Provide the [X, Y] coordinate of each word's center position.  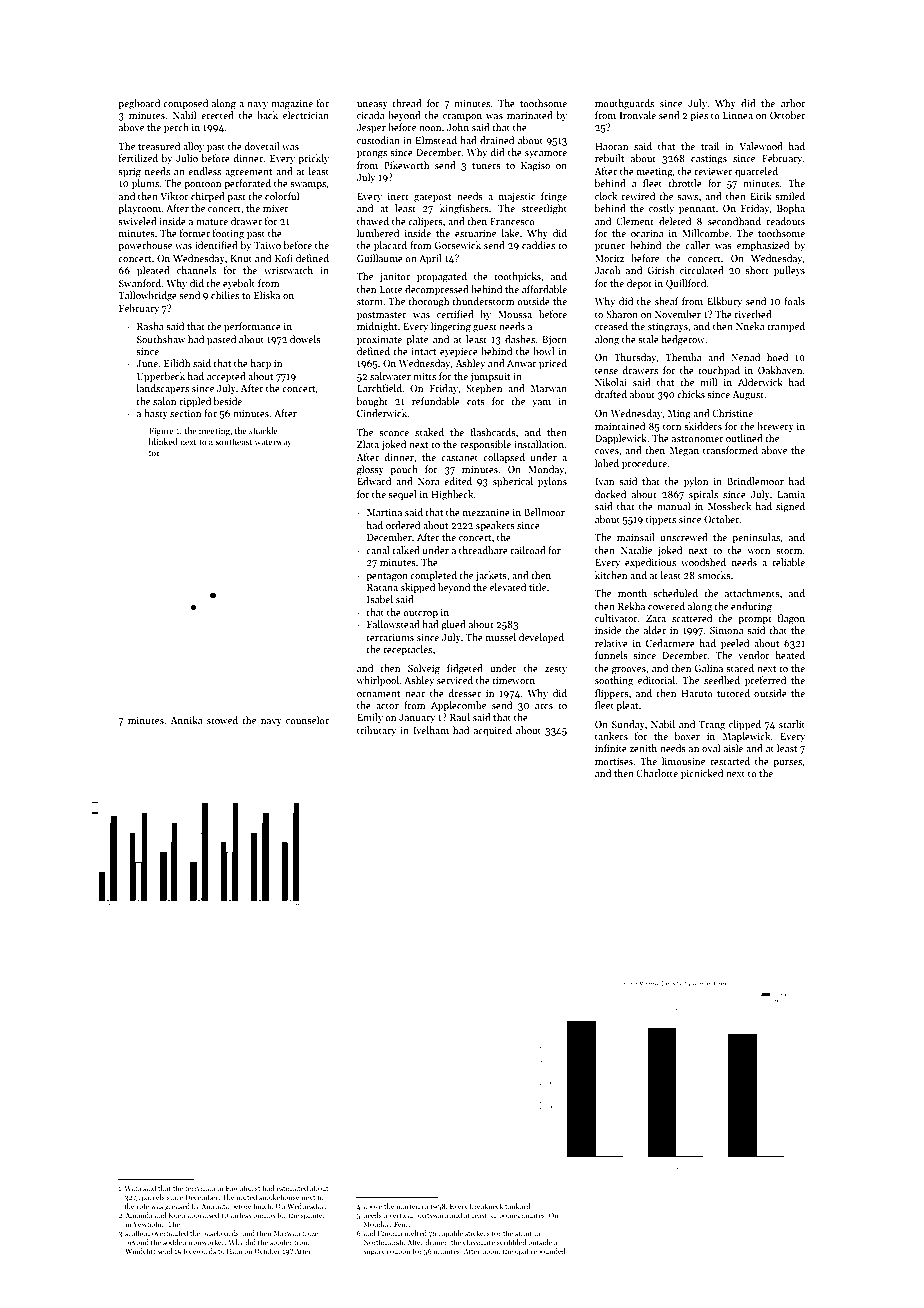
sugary [374, 1253]
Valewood [761, 146]
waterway [273, 443]
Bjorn [554, 340]
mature [212, 222]
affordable [544, 289]
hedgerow [683, 340]
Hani [234, 1251]
